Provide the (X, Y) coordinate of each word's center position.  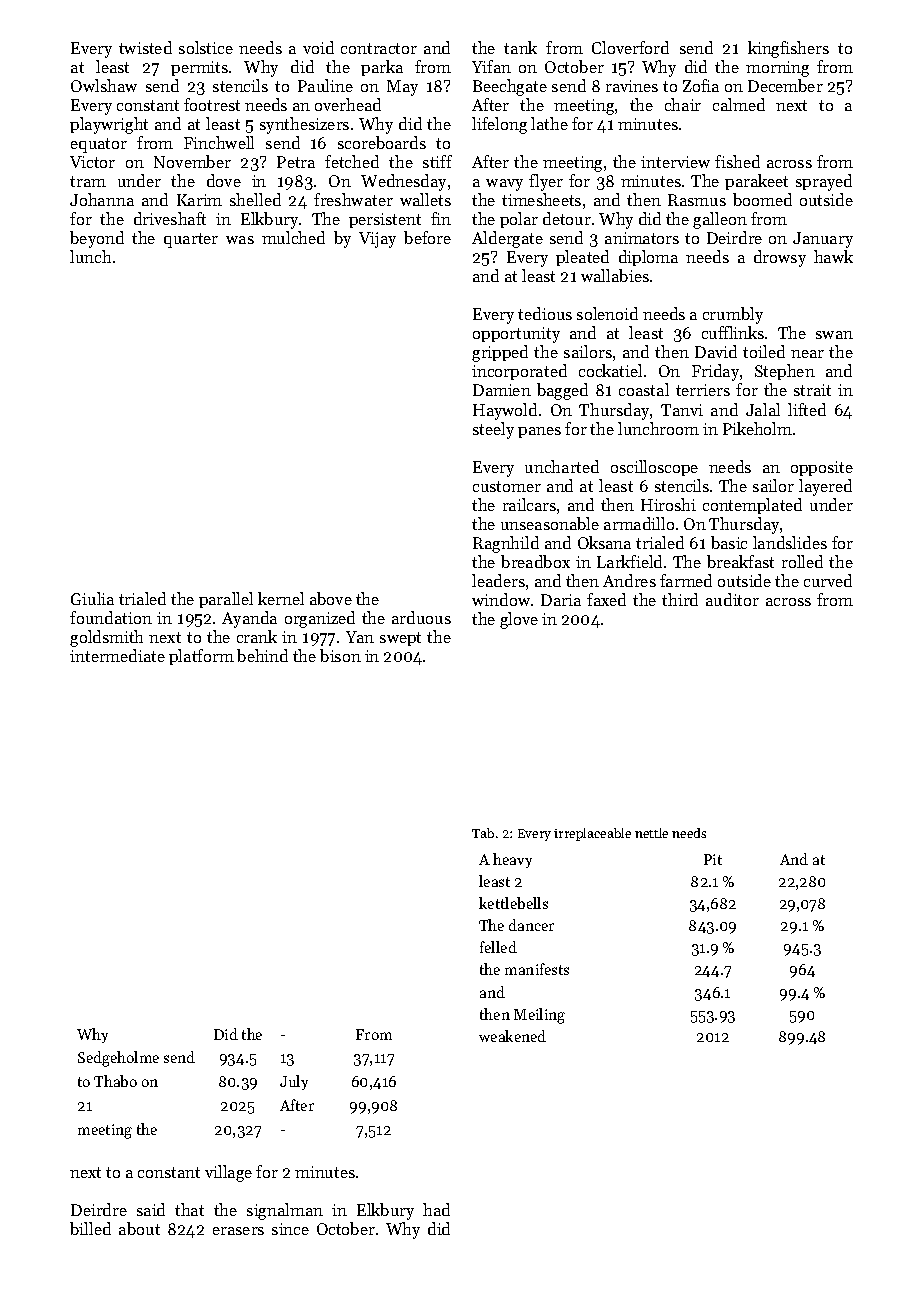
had (436, 1209)
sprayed (824, 182)
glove (519, 620)
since (290, 1229)
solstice (206, 47)
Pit (713, 859)
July (294, 1082)
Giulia (92, 598)
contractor (379, 48)
